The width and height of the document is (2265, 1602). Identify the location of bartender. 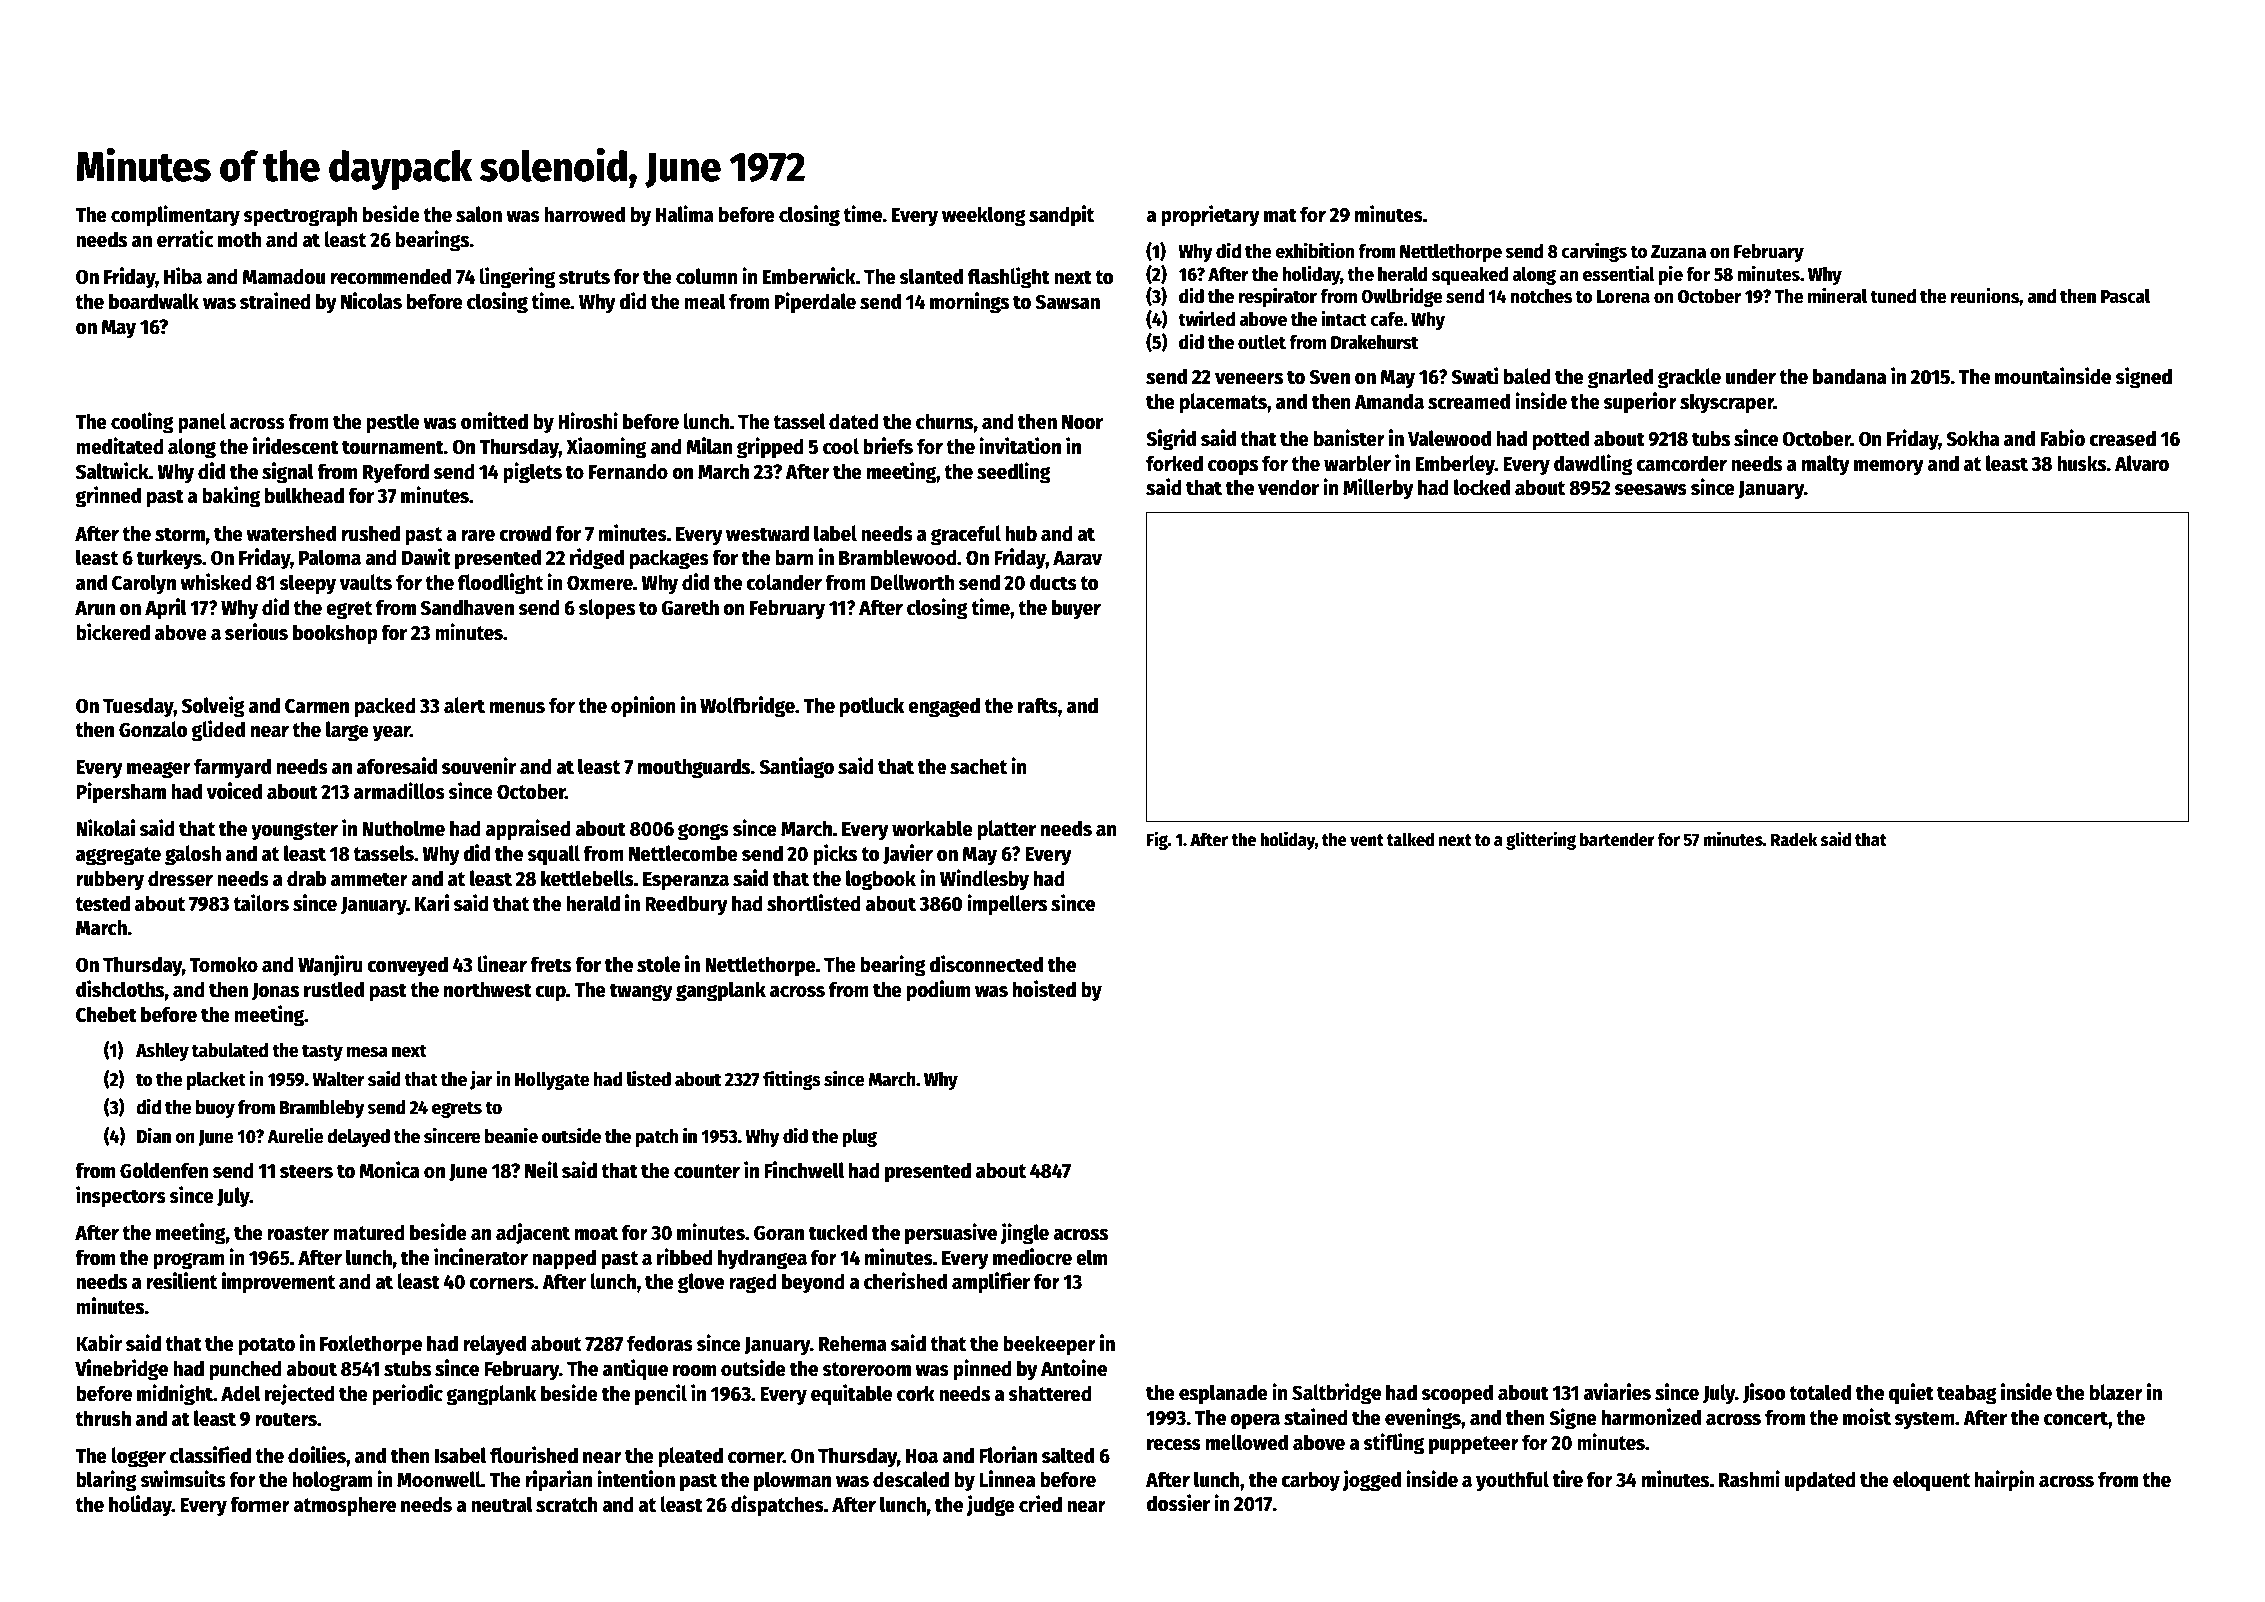
(1617, 839).
